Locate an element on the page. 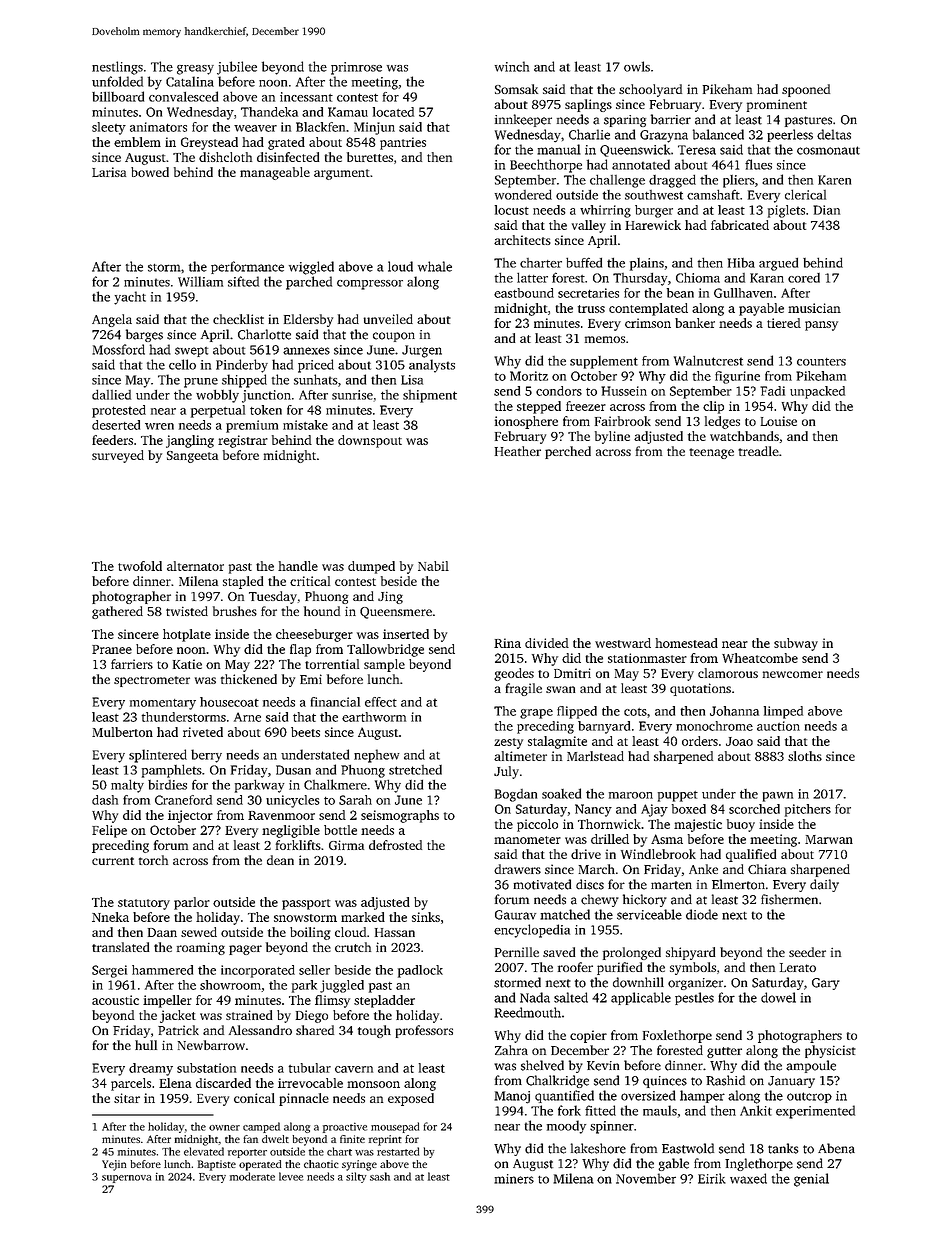 This document has width=952, height=1233. stretched is located at coordinates (415, 770).
